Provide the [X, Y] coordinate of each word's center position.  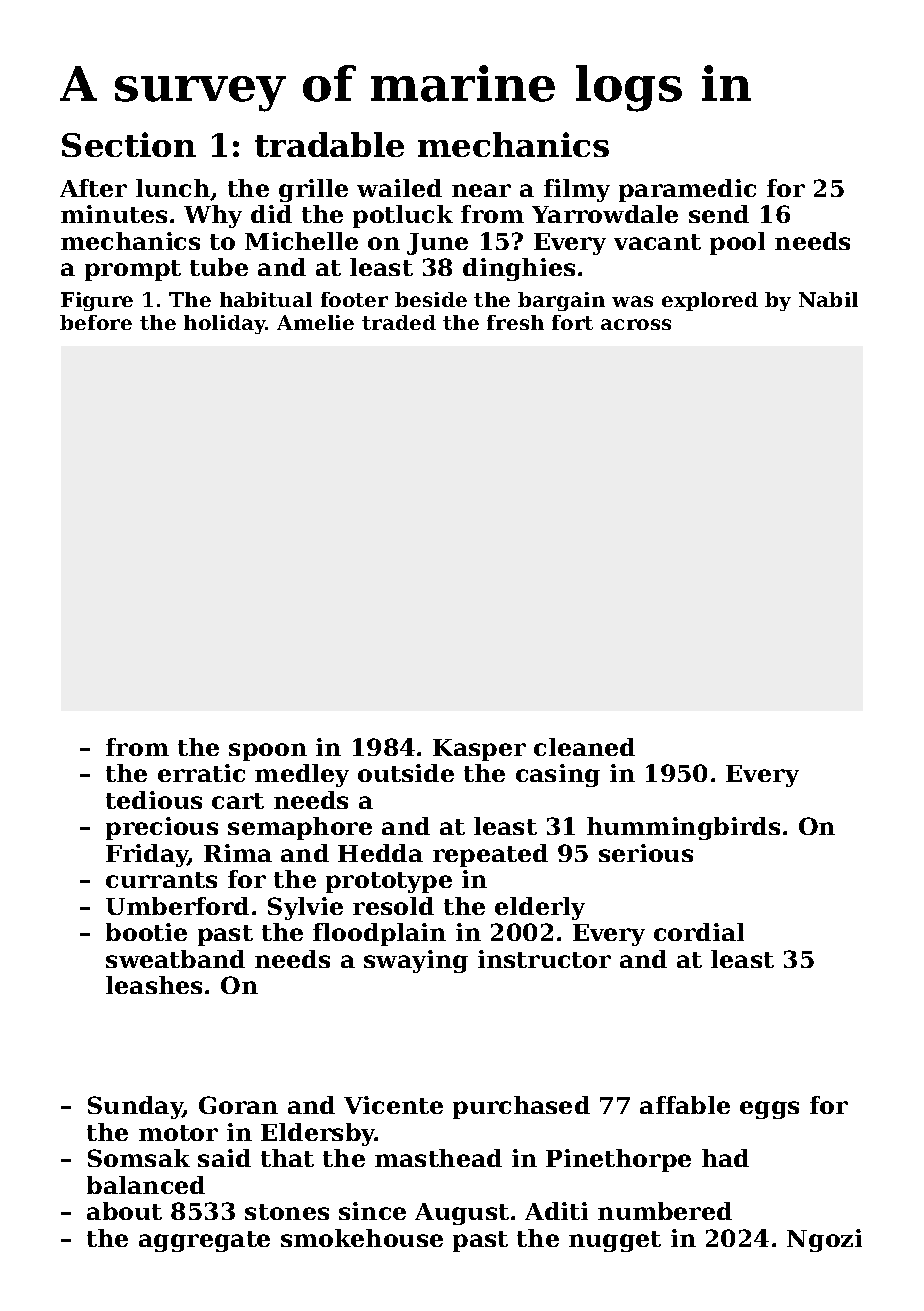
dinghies [519, 269]
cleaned [584, 747]
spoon [268, 752]
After [93, 188]
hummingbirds [683, 828]
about [124, 1211]
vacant [657, 242]
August [462, 1214]
